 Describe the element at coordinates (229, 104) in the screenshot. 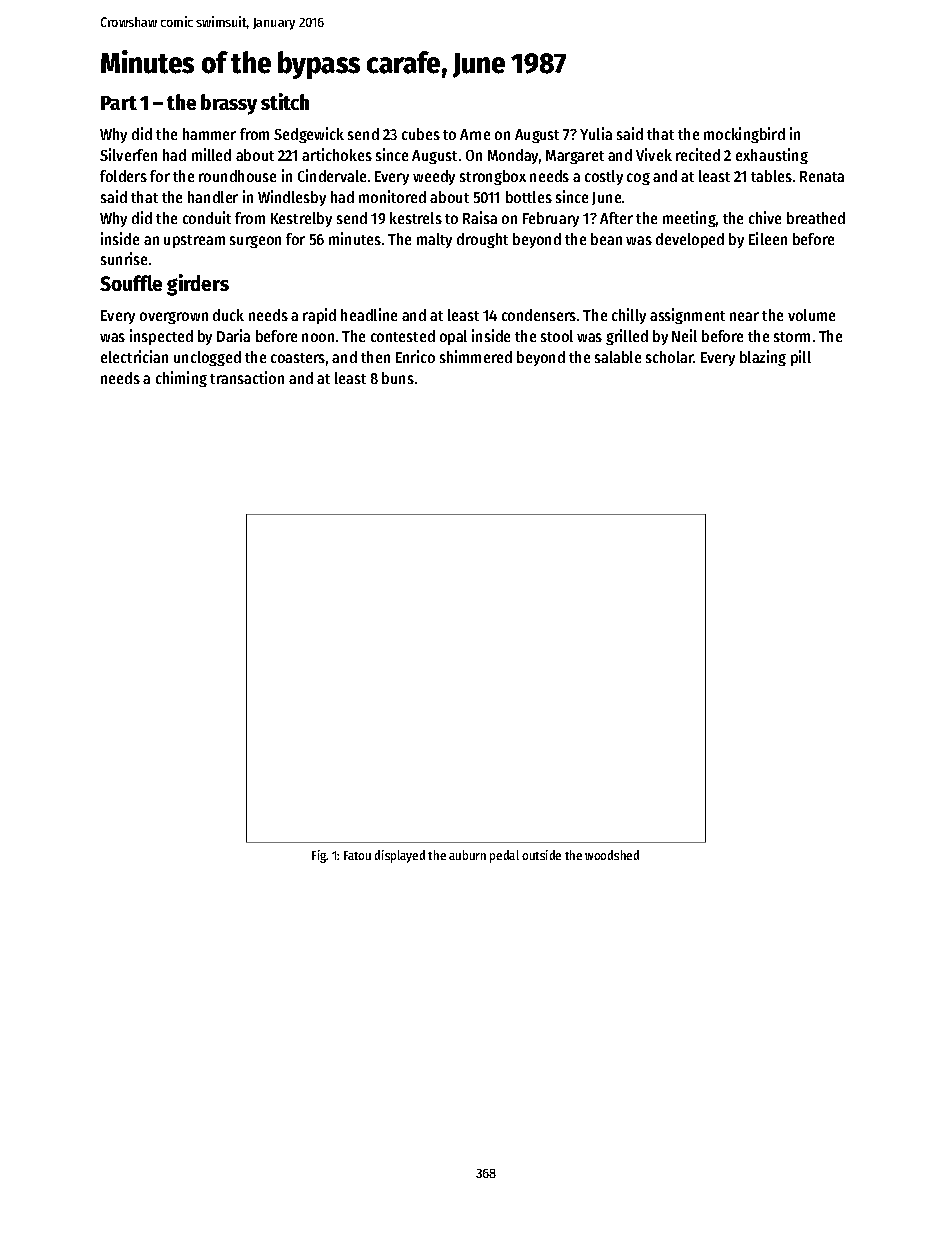

I see `brassy` at that location.
